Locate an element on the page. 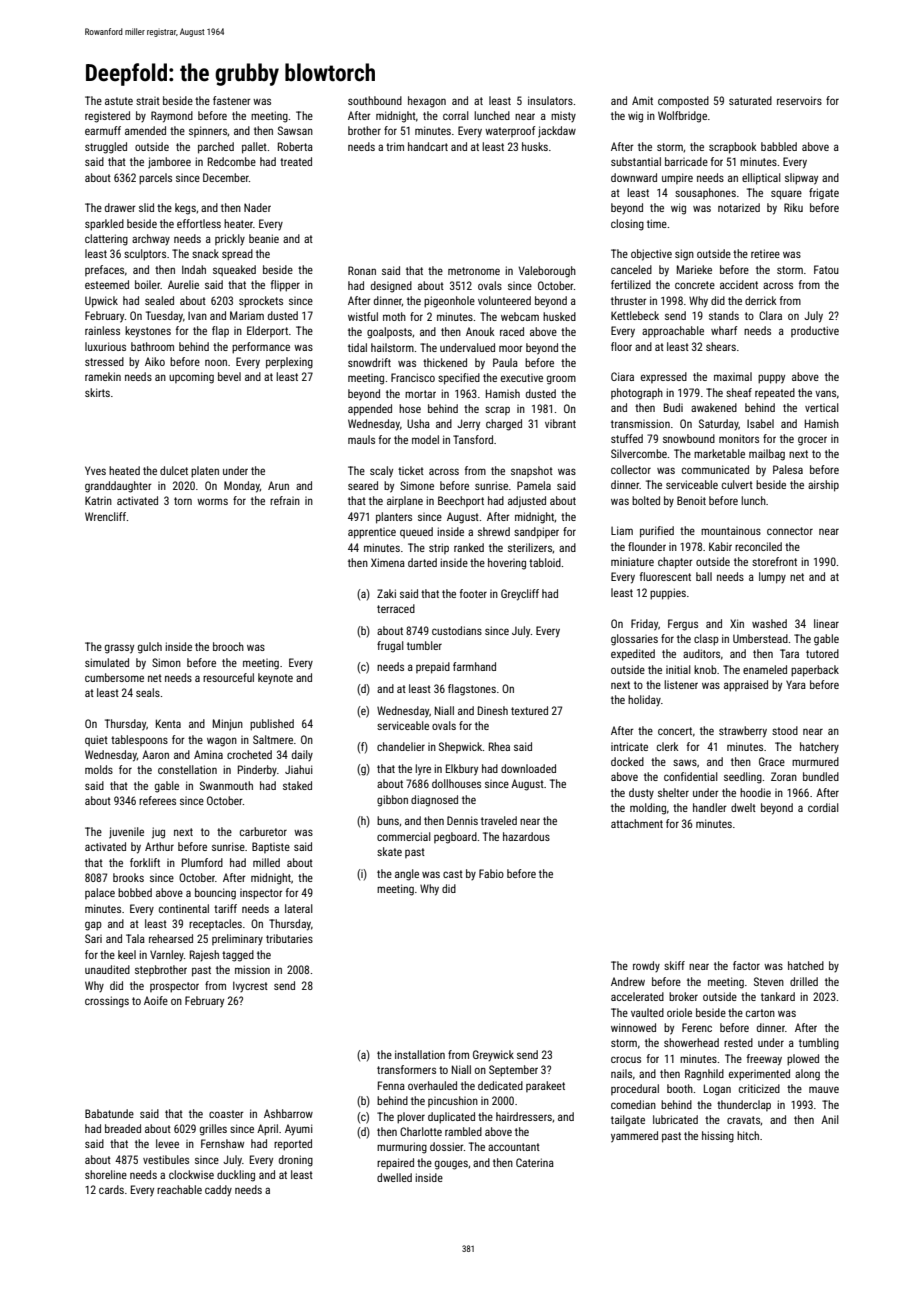 This image has height=1308, width=924. metronome is located at coordinates (474, 271).
